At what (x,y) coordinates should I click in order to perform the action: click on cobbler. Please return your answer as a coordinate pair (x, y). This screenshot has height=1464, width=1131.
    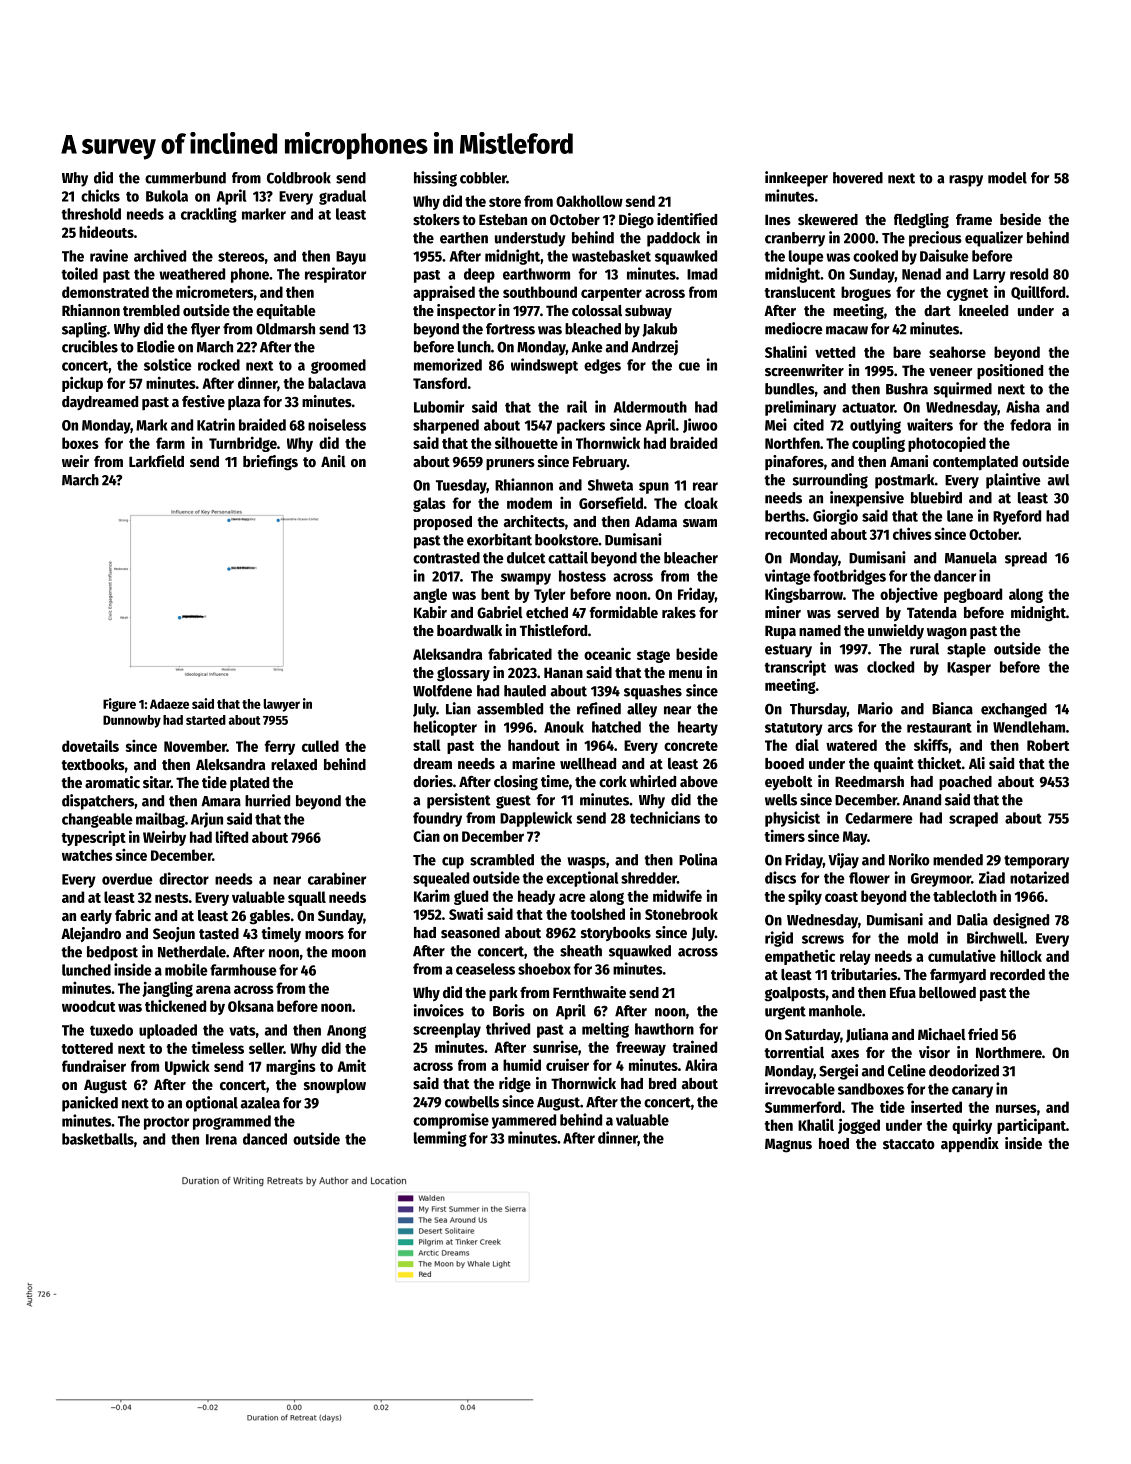
    Looking at the image, I should click on (483, 178).
